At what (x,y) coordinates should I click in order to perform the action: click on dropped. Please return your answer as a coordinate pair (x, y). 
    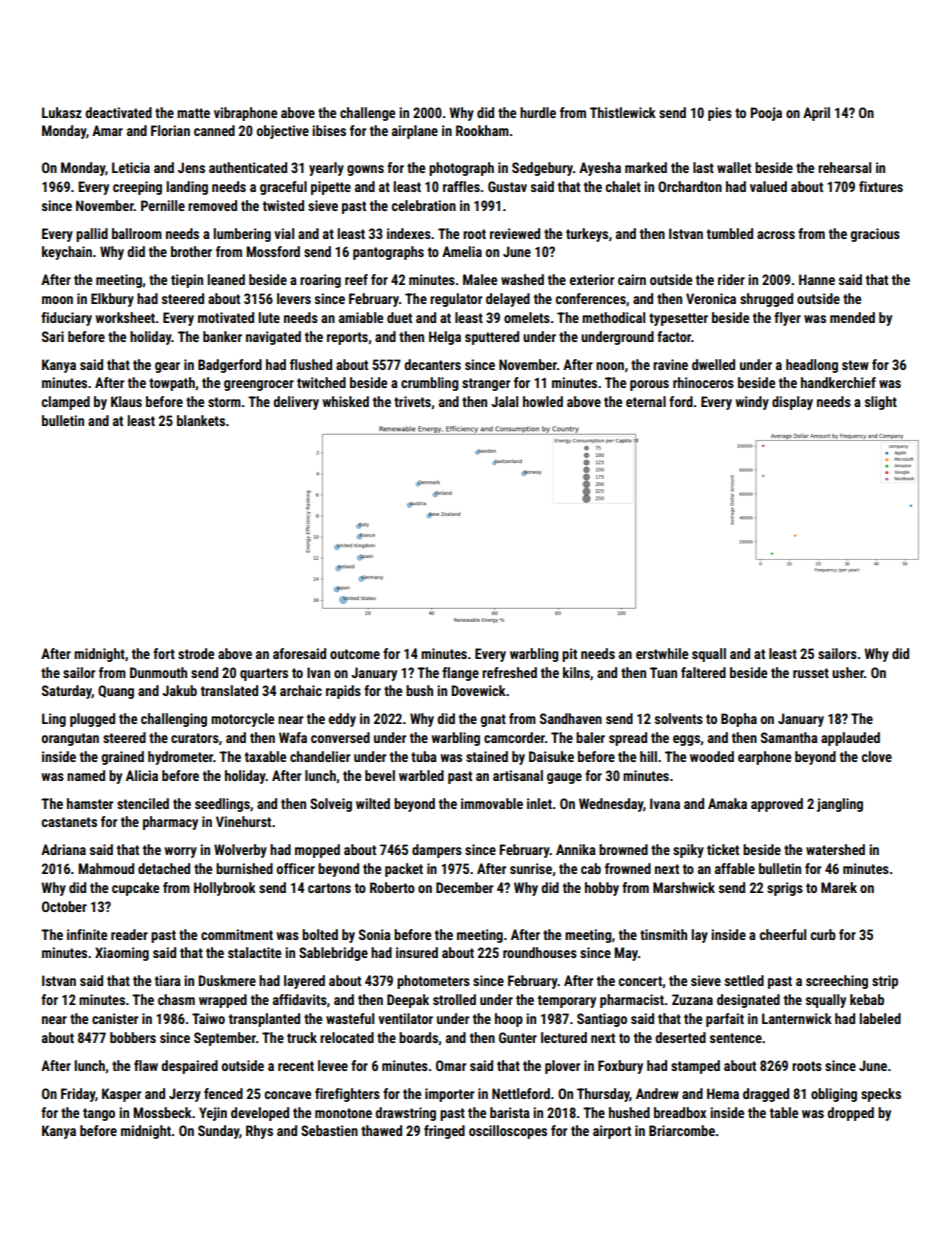
    Looking at the image, I should click on (850, 1114).
